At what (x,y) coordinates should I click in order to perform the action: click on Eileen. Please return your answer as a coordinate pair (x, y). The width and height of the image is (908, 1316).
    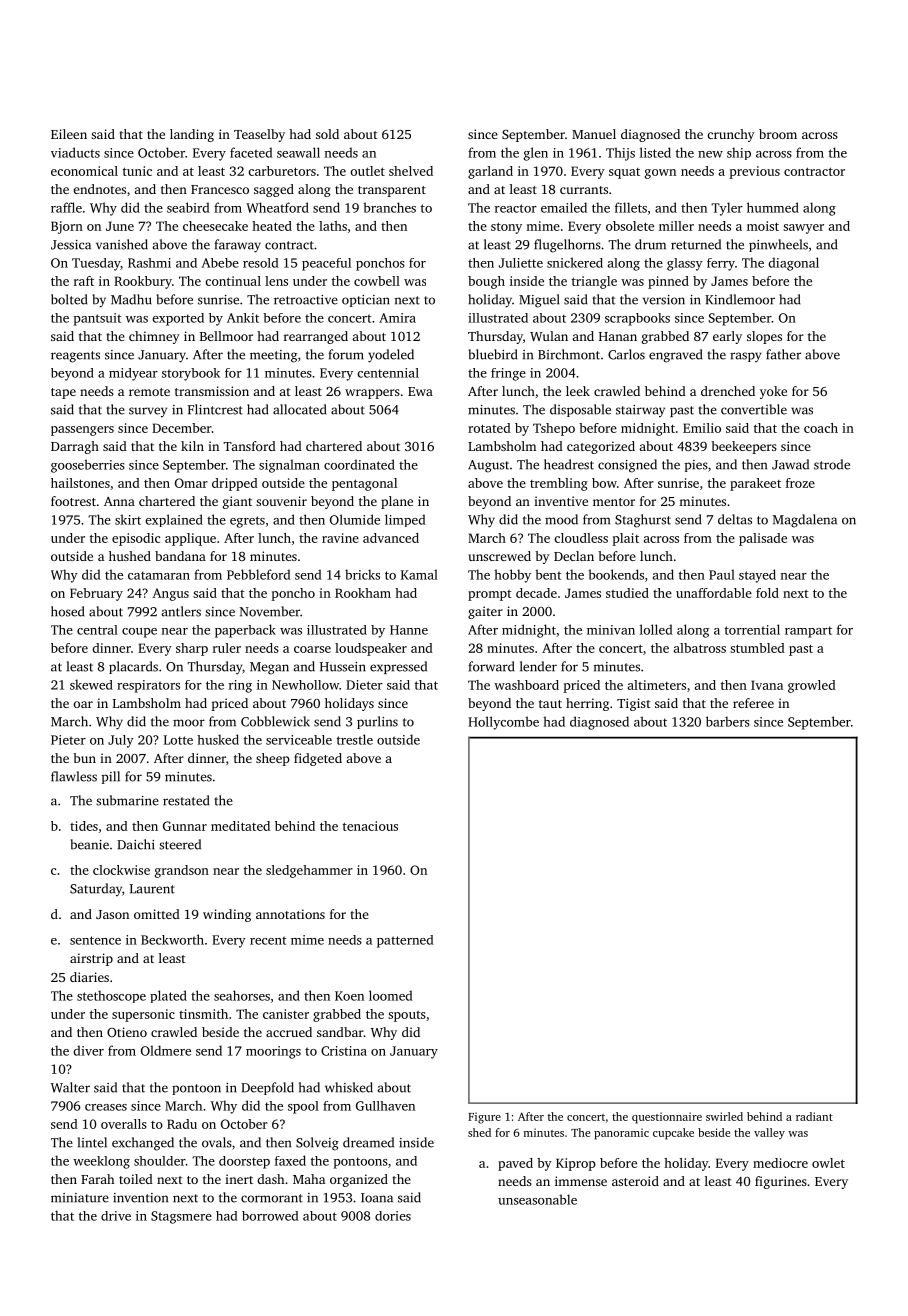
    Looking at the image, I should click on (69, 134).
